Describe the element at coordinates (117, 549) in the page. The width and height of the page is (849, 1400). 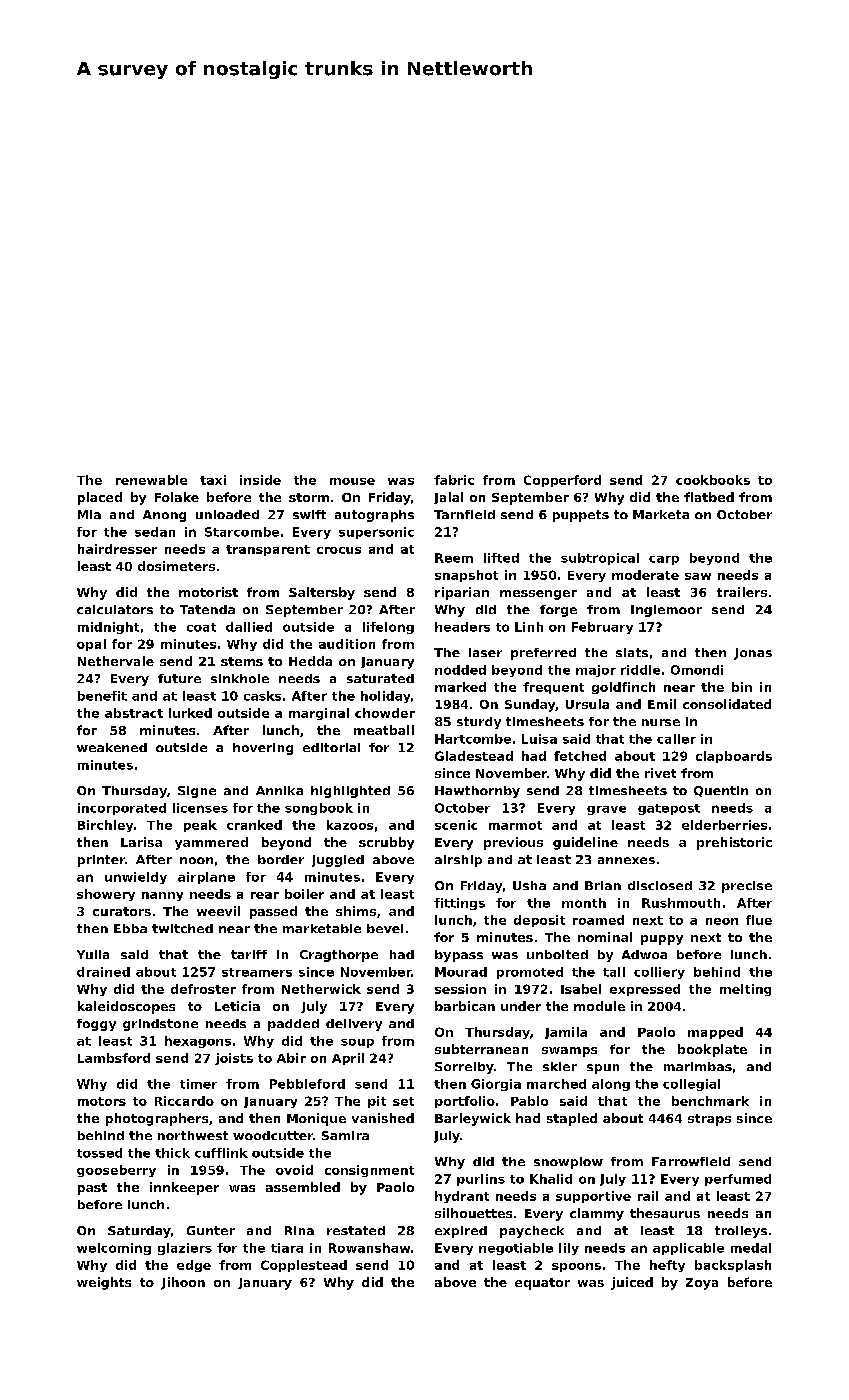
I see `hairdresser` at that location.
